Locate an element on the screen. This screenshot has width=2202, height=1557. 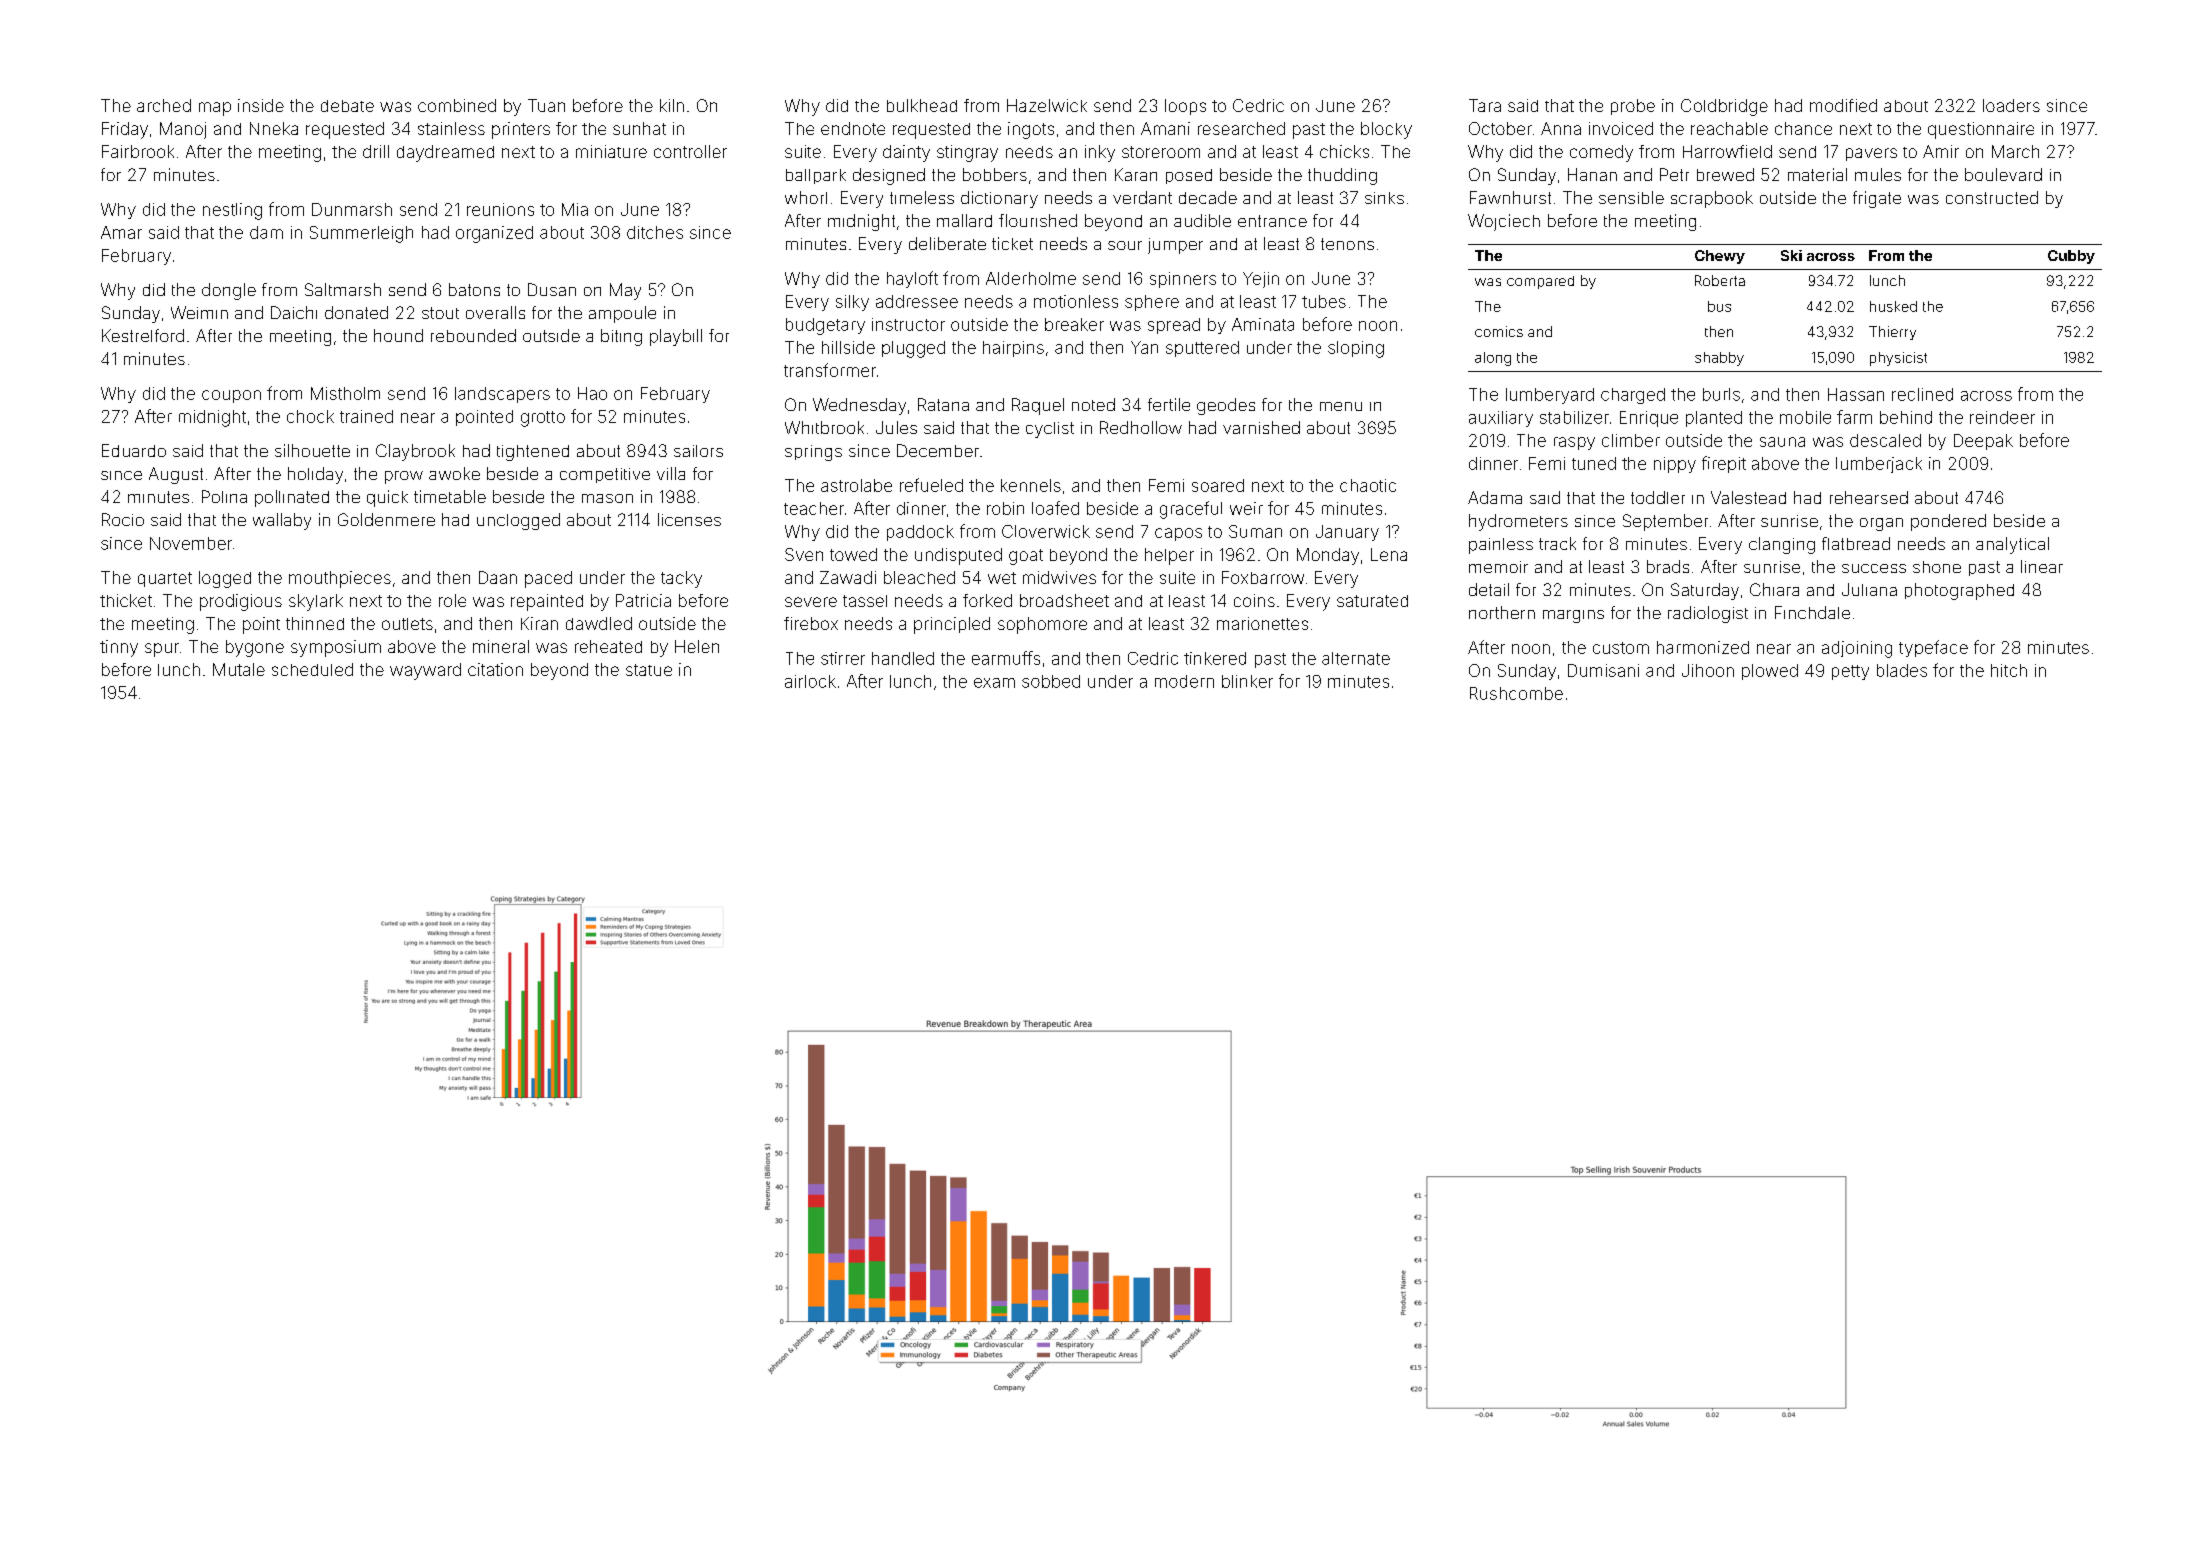
transformer is located at coordinates (830, 370).
